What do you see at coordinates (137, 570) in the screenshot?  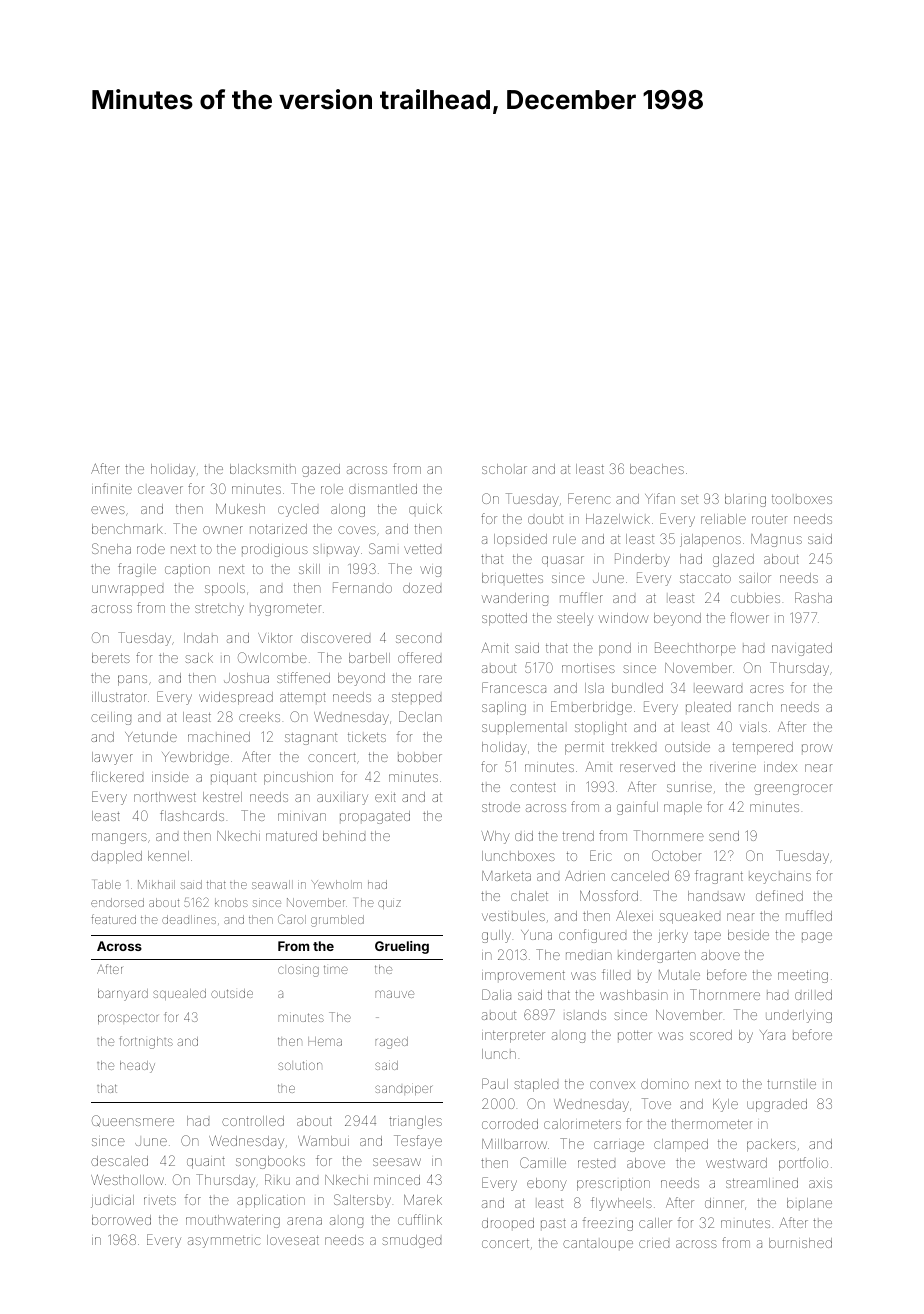 I see `fragile` at bounding box center [137, 570].
